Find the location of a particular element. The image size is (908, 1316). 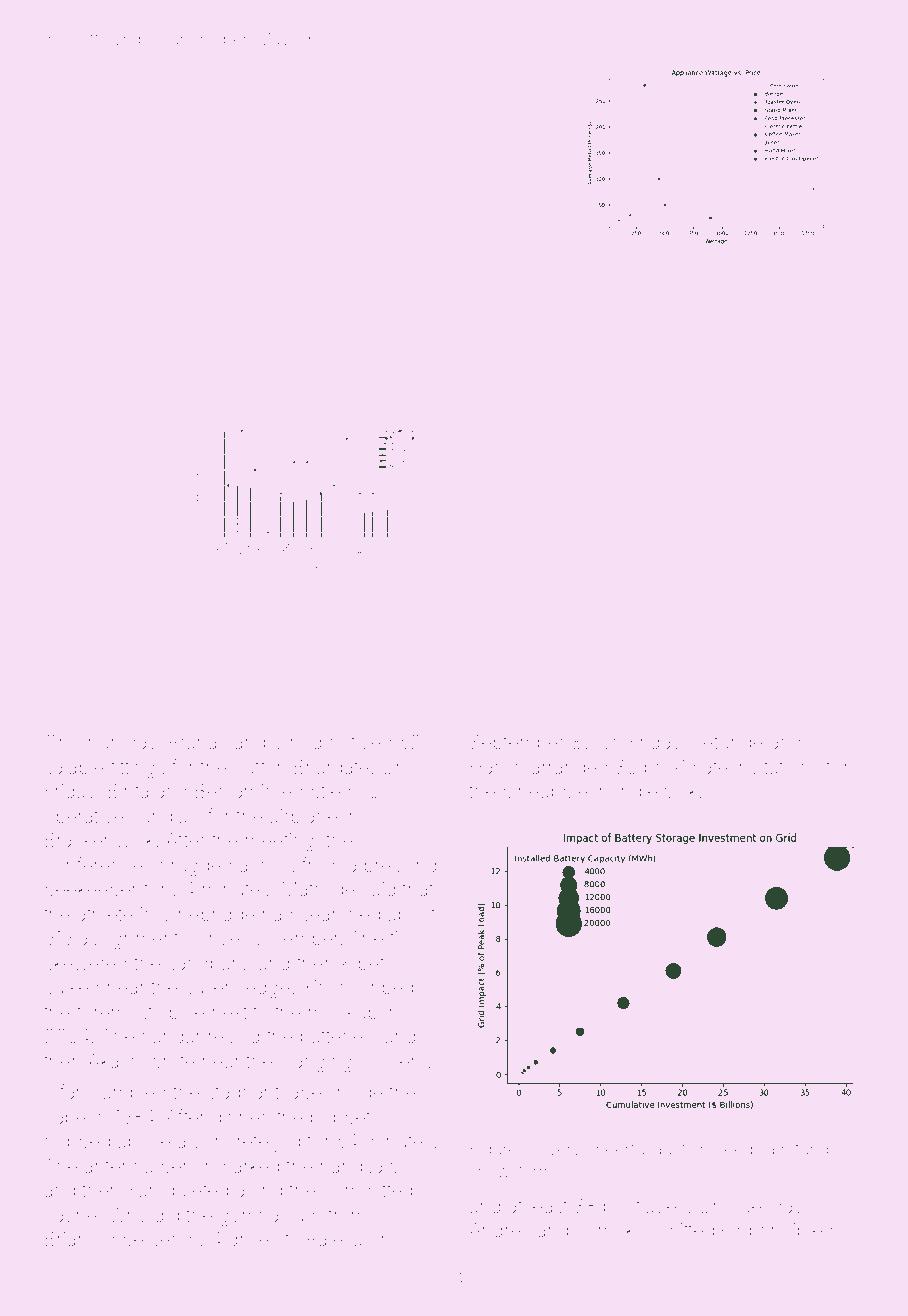

skewered is located at coordinates (86, 963).
